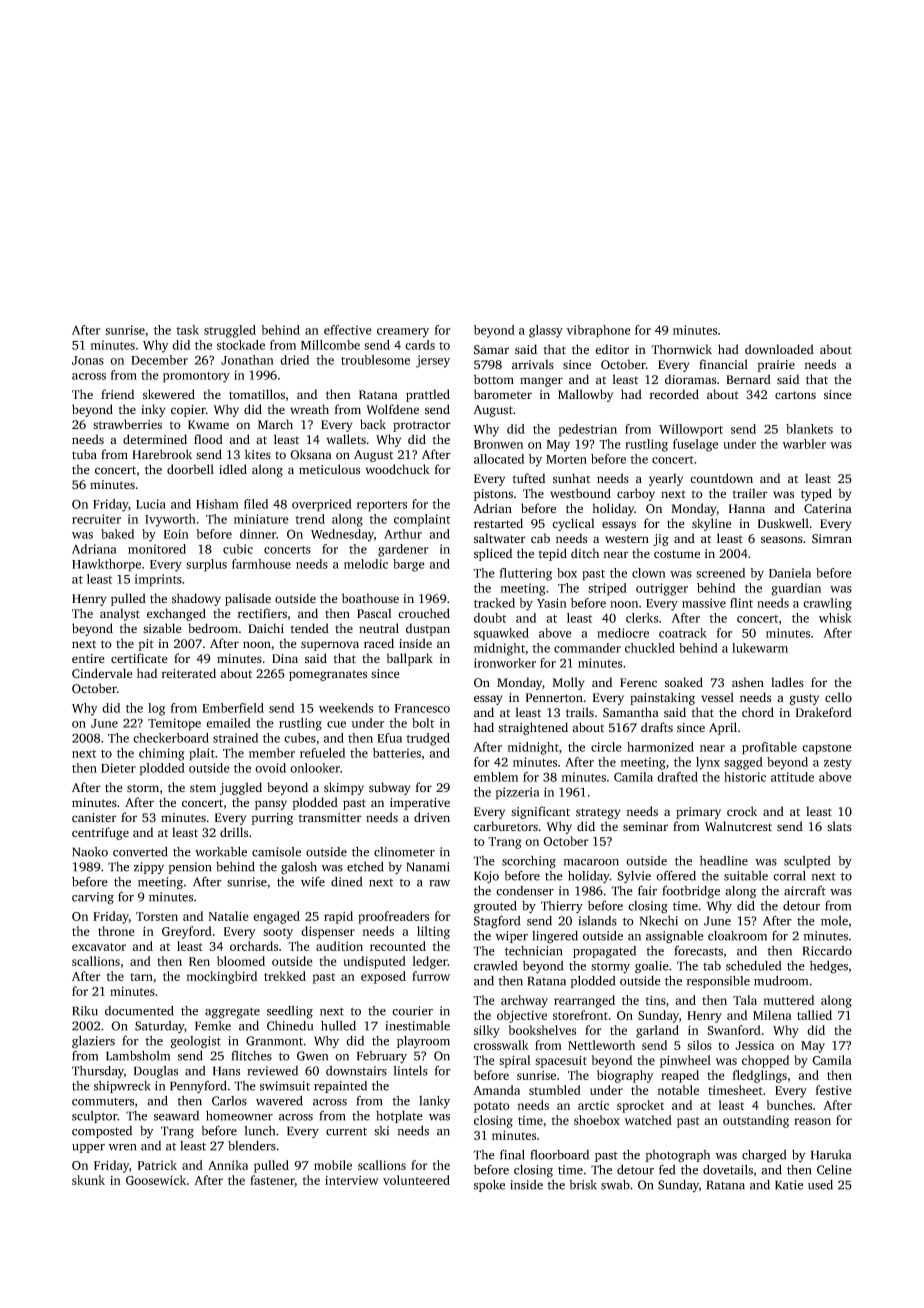 Image resolution: width=924 pixels, height=1308 pixels. Describe the element at coordinates (615, 1185) in the image. I see `swab` at that location.
